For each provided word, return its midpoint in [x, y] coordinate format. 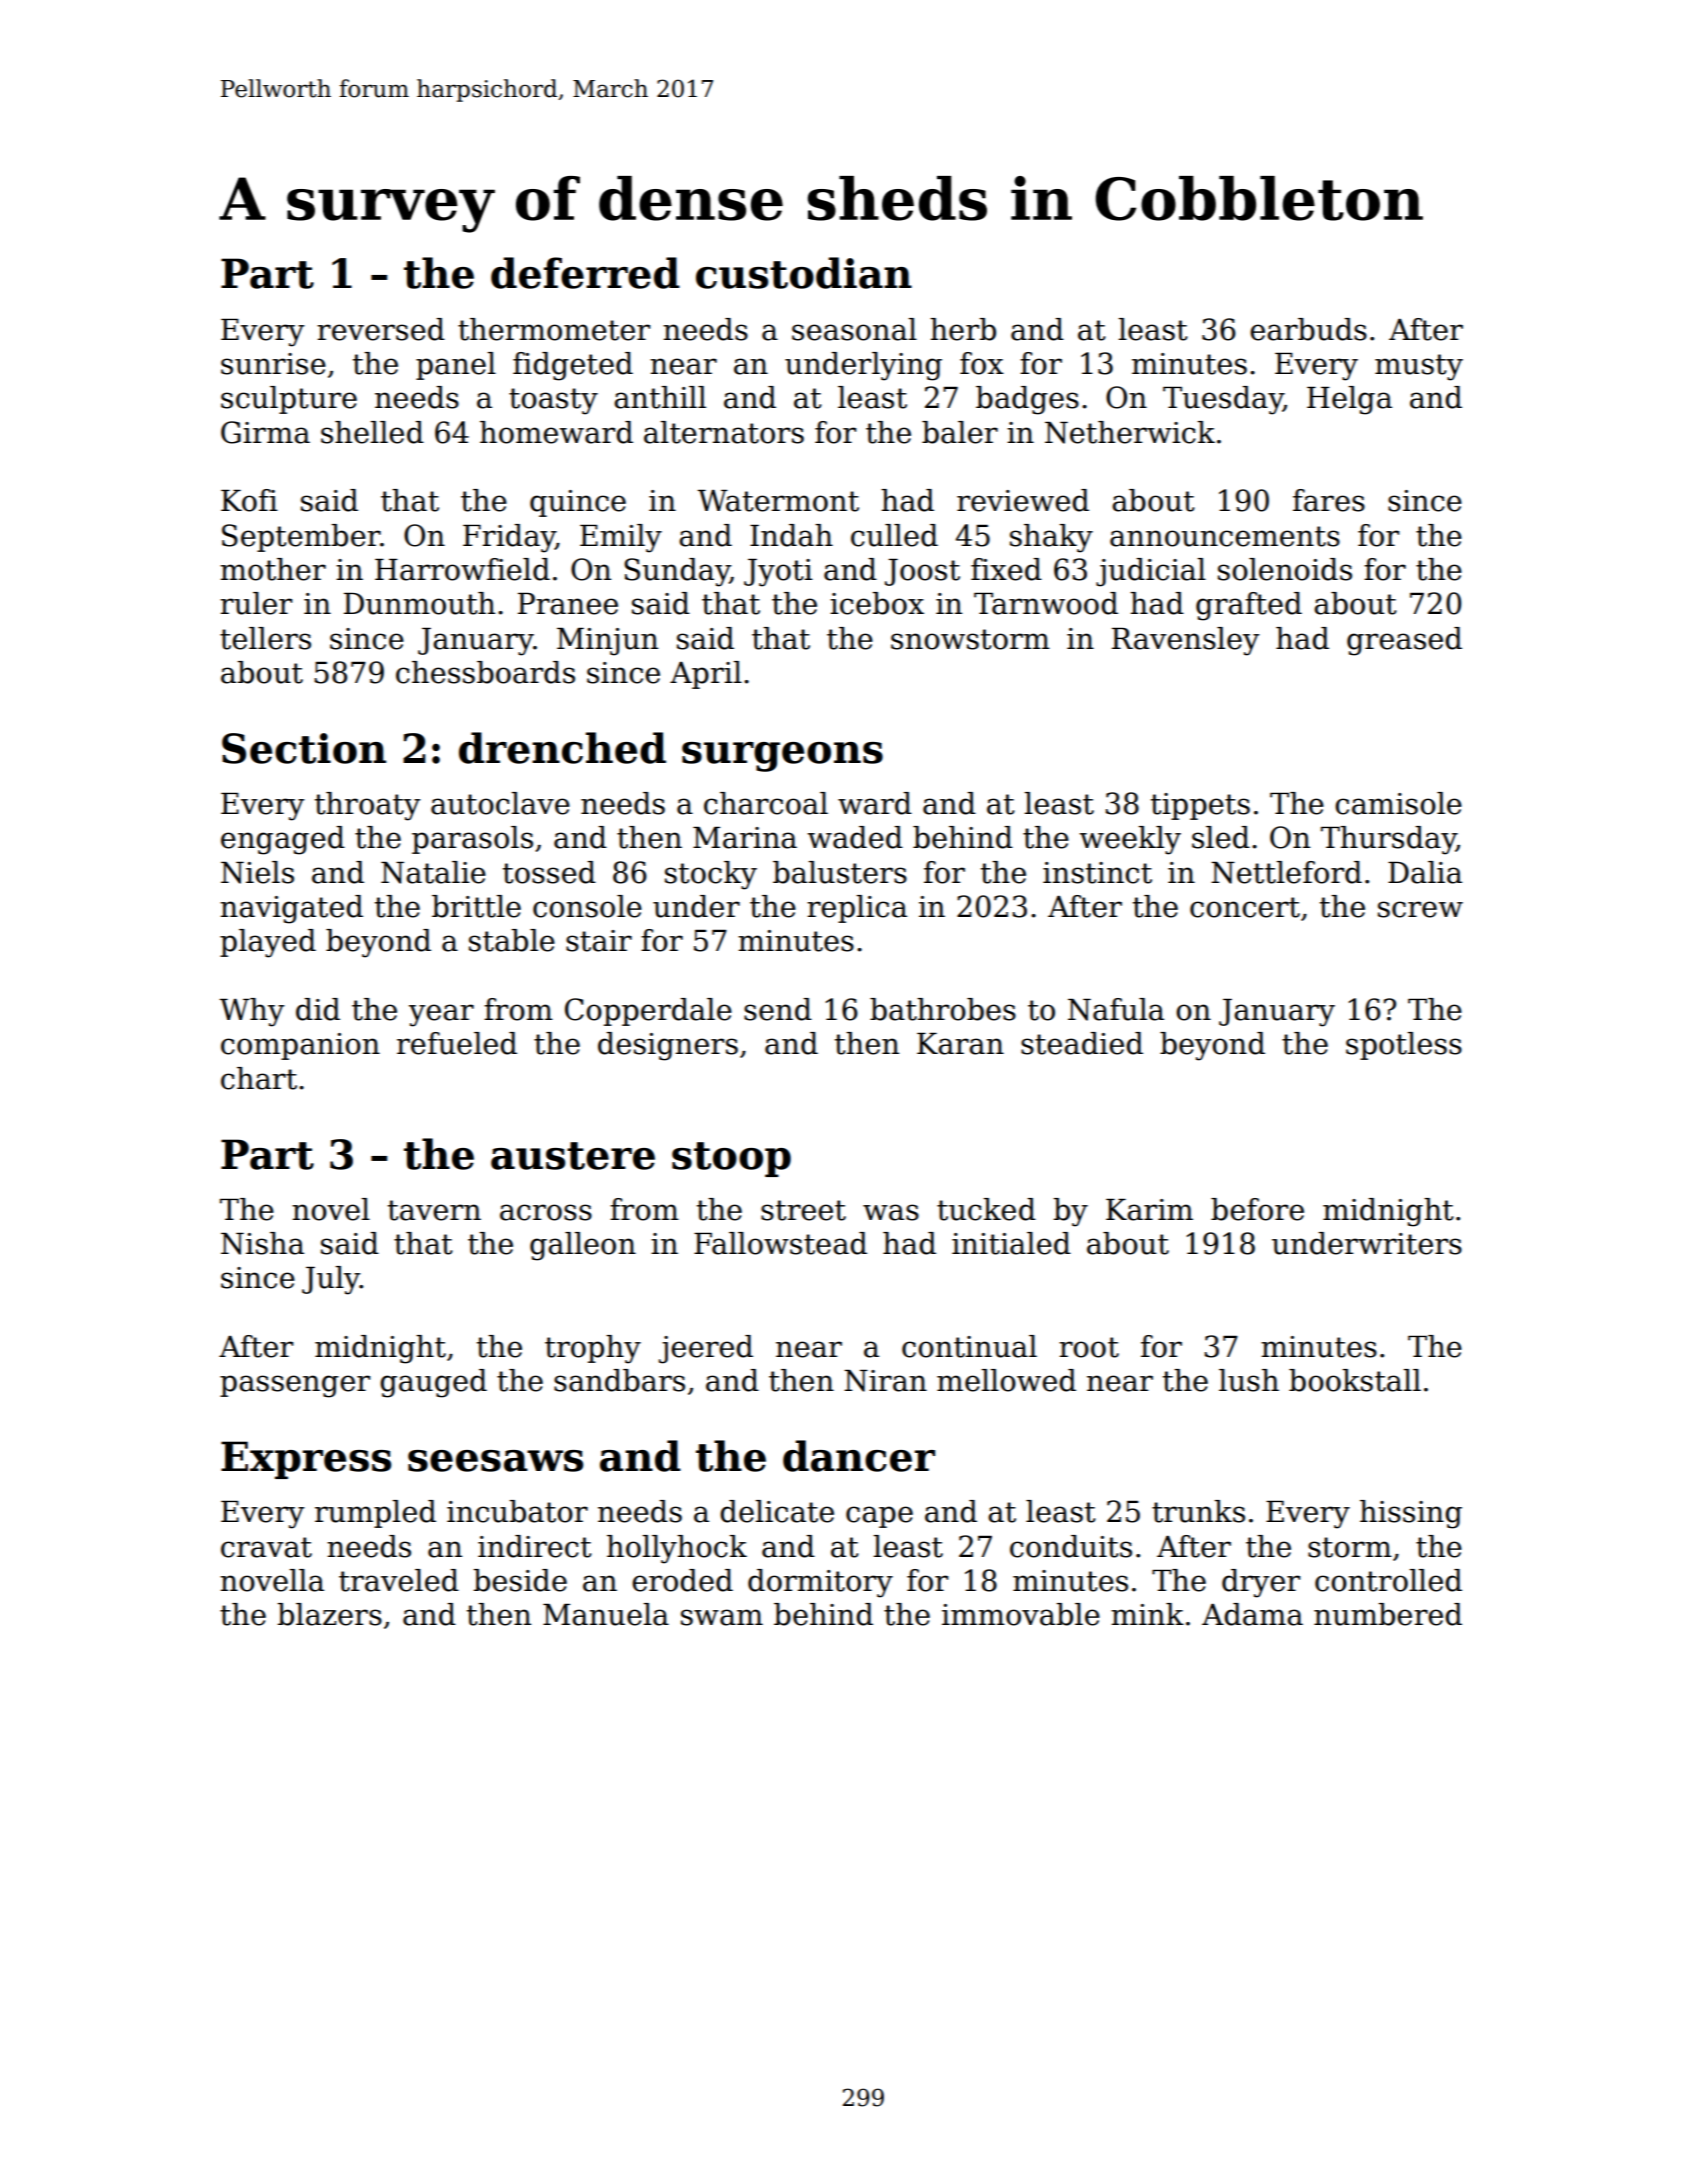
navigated [291, 909]
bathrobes [943, 1009]
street [803, 1210]
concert [1245, 907]
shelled [372, 432]
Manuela [606, 1614]
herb [963, 329]
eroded [682, 1580]
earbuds [1308, 329]
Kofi [249, 500]
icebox [877, 603]
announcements [1225, 536]
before [1257, 1209]
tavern [434, 1210]
